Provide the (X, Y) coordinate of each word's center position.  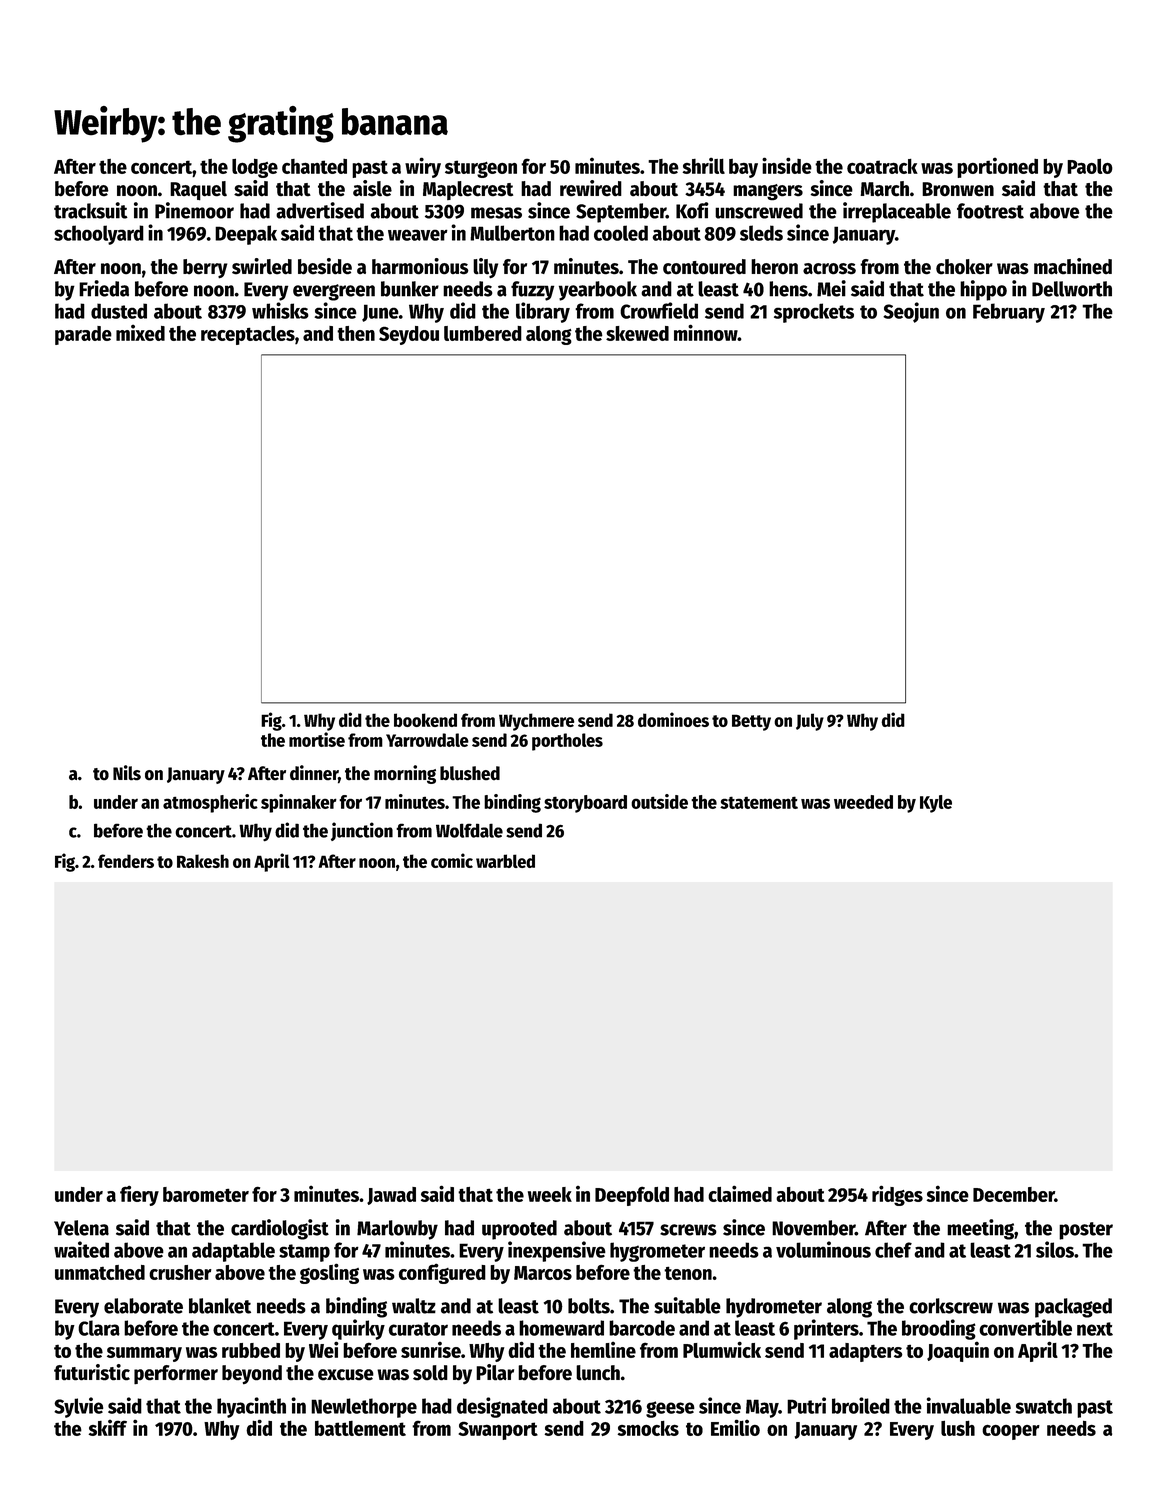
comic (452, 860)
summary (144, 1354)
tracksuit (91, 210)
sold (430, 1373)
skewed (637, 333)
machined (1073, 266)
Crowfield (659, 310)
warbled (505, 861)
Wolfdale (469, 830)
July (810, 722)
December (1014, 1194)
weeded (863, 802)
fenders (126, 861)
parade (83, 335)
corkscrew (951, 1306)
